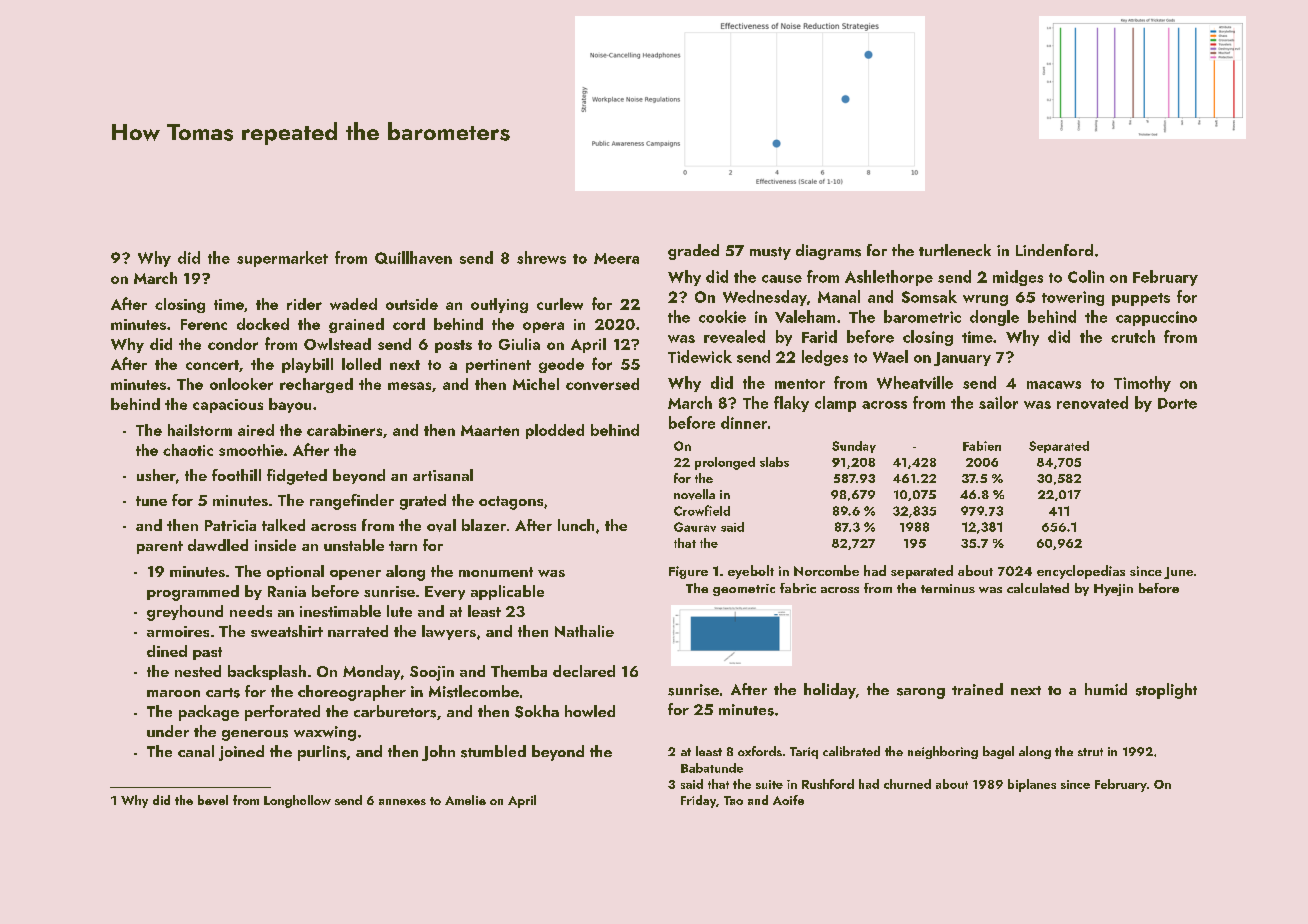 The width and height of the screenshot is (1308, 924). Describe the element at coordinates (616, 258) in the screenshot. I see `Meera` at that location.
